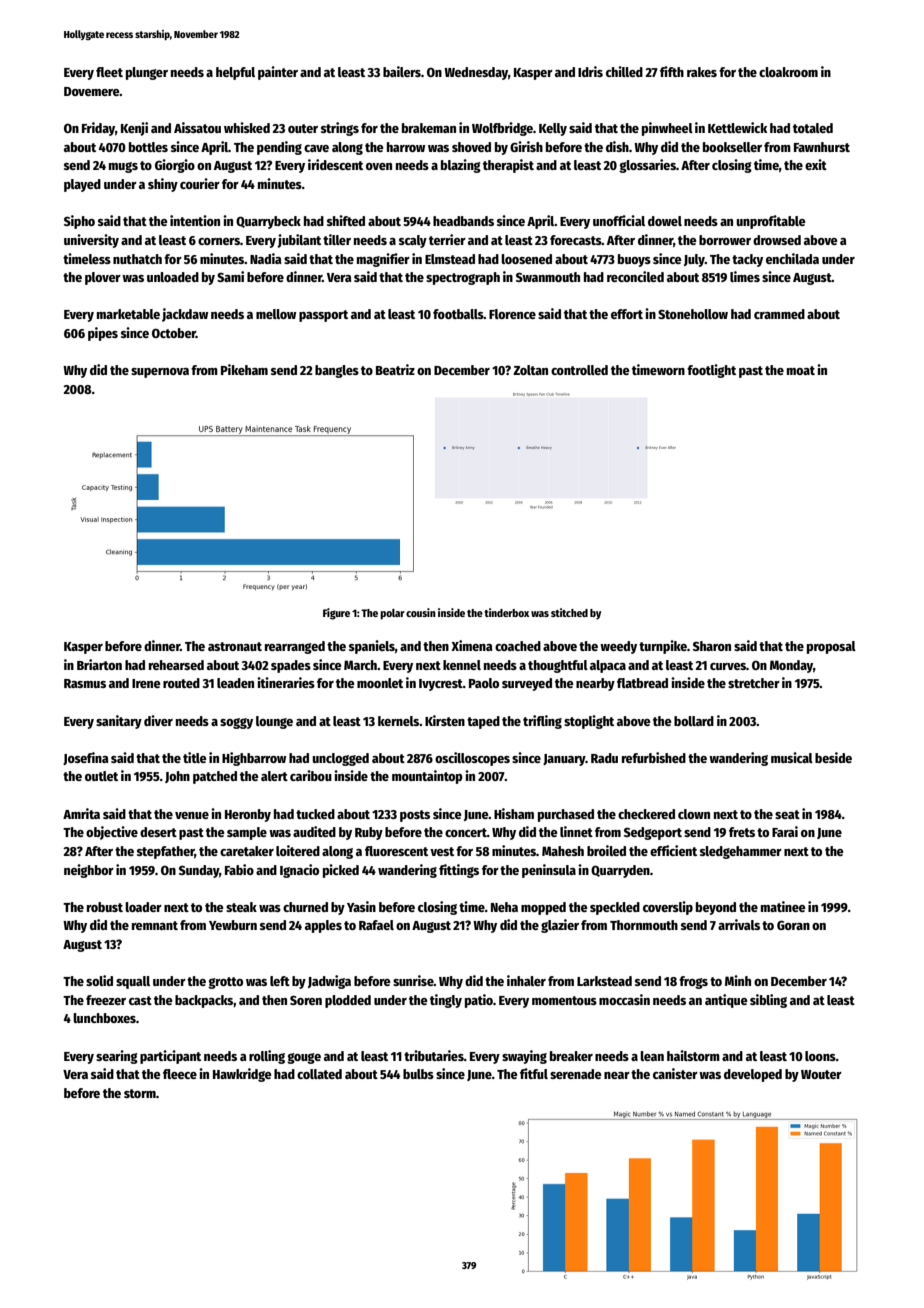 The width and height of the screenshot is (924, 1308). What do you see at coordinates (200, 183) in the screenshot?
I see `courier` at bounding box center [200, 183].
